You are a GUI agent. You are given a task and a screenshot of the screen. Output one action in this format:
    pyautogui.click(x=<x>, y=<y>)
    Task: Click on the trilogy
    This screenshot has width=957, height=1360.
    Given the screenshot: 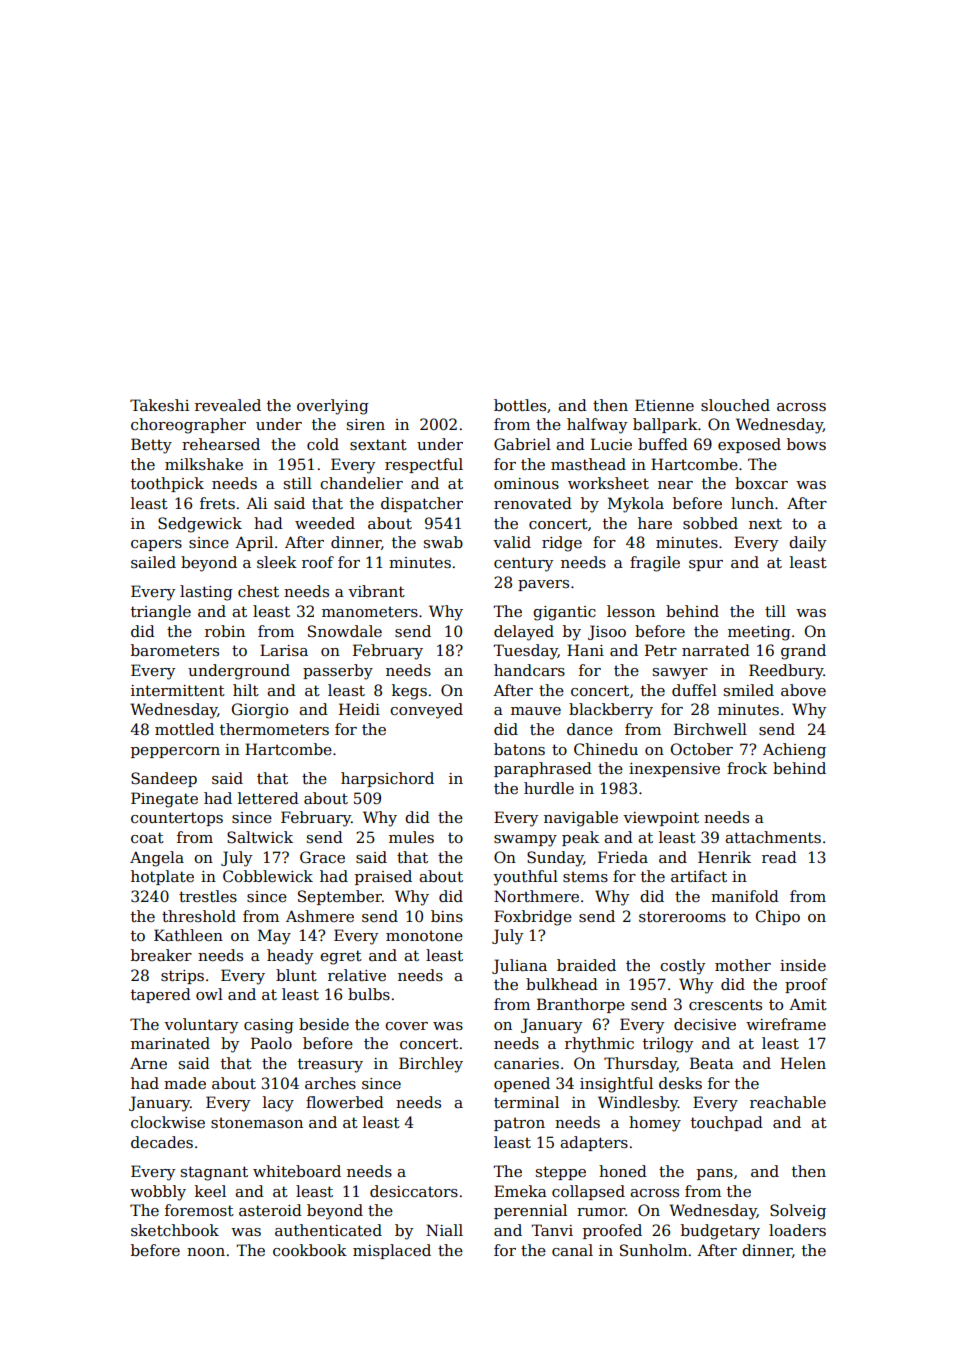 What is the action you would take?
    pyautogui.click(x=668, y=1045)
